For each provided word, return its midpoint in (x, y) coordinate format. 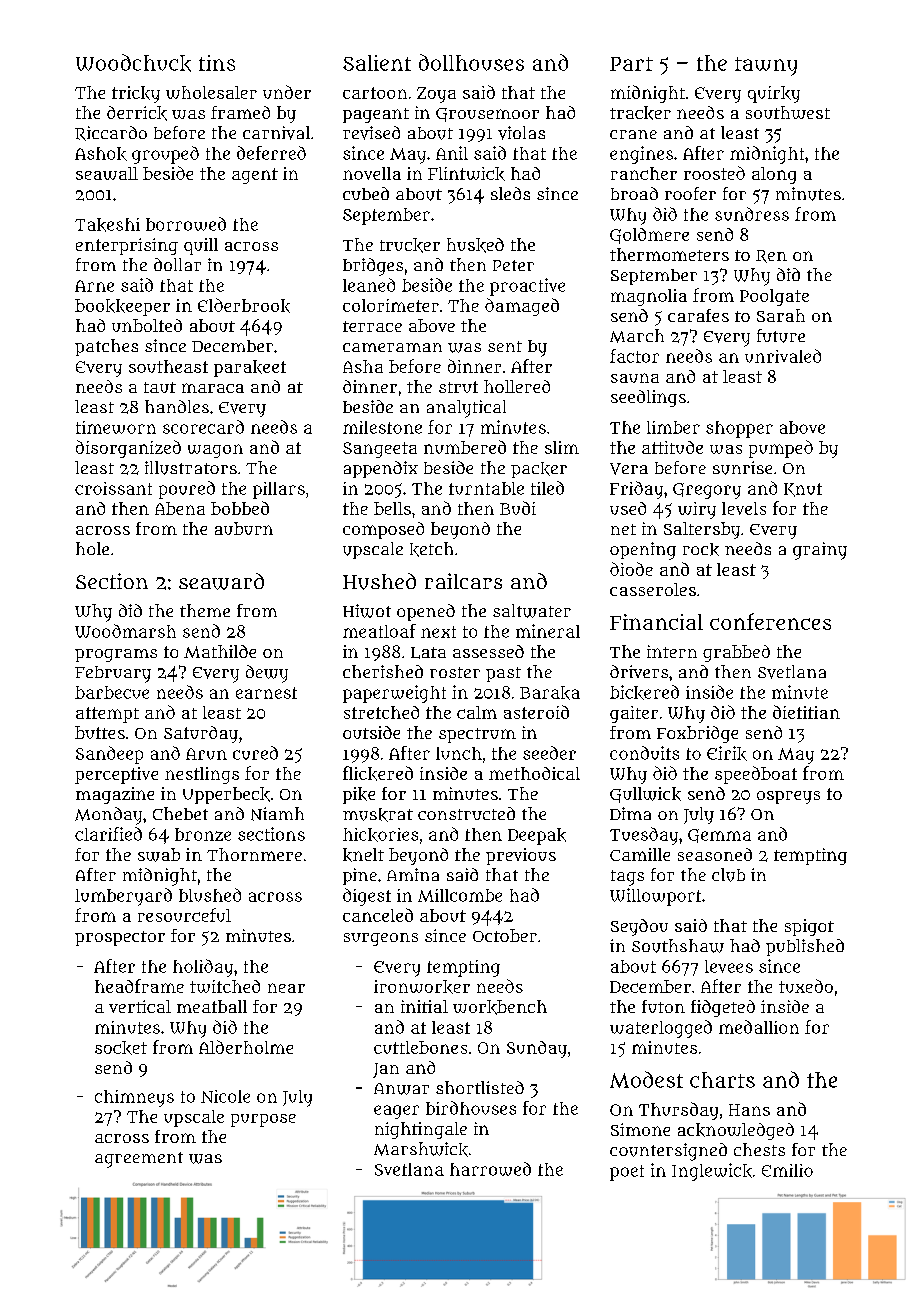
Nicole (225, 1096)
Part (631, 64)
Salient (377, 63)
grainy (820, 551)
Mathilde (220, 651)
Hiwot (367, 611)
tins (217, 63)
